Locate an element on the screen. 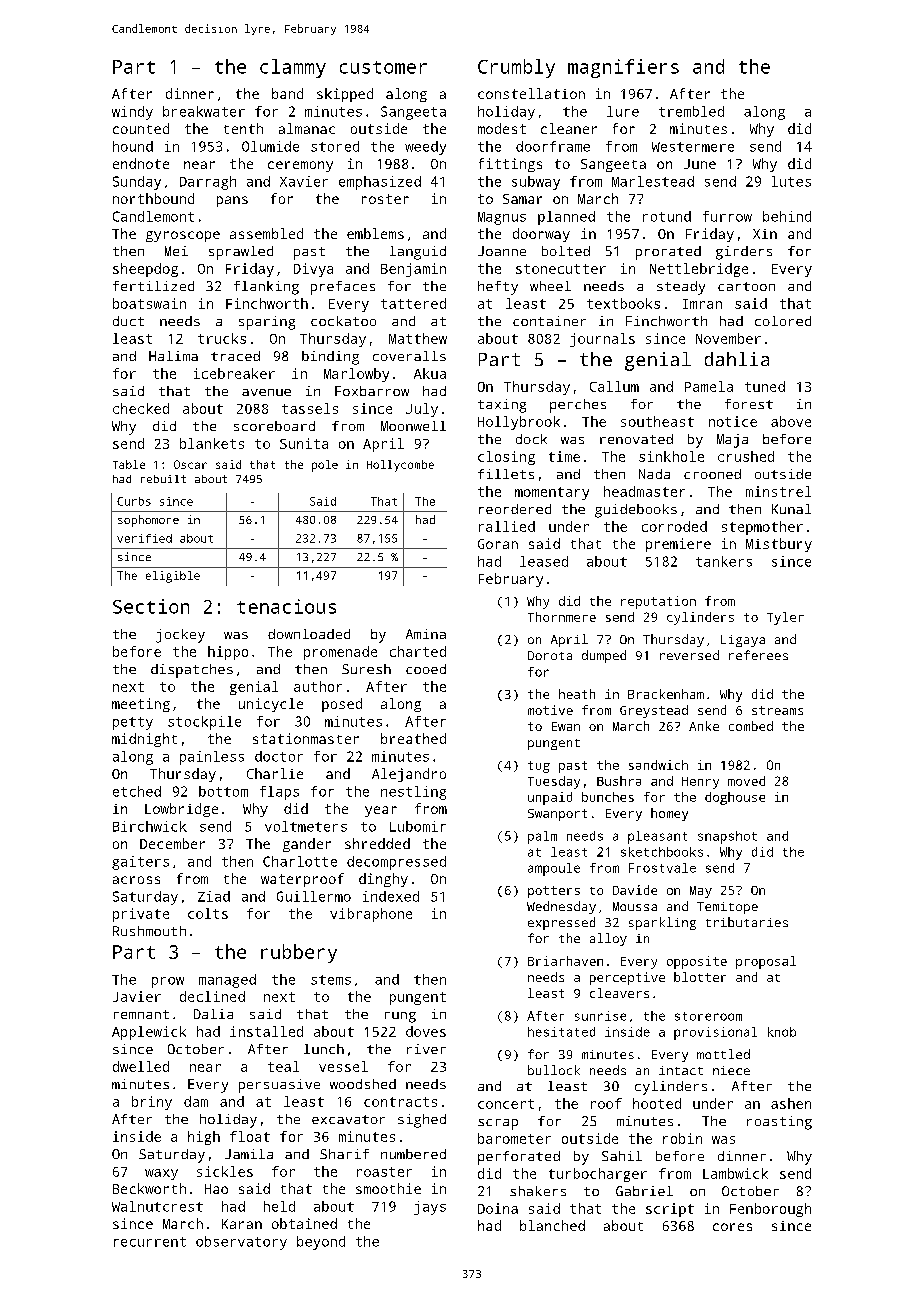  tenth is located at coordinates (243, 128).
